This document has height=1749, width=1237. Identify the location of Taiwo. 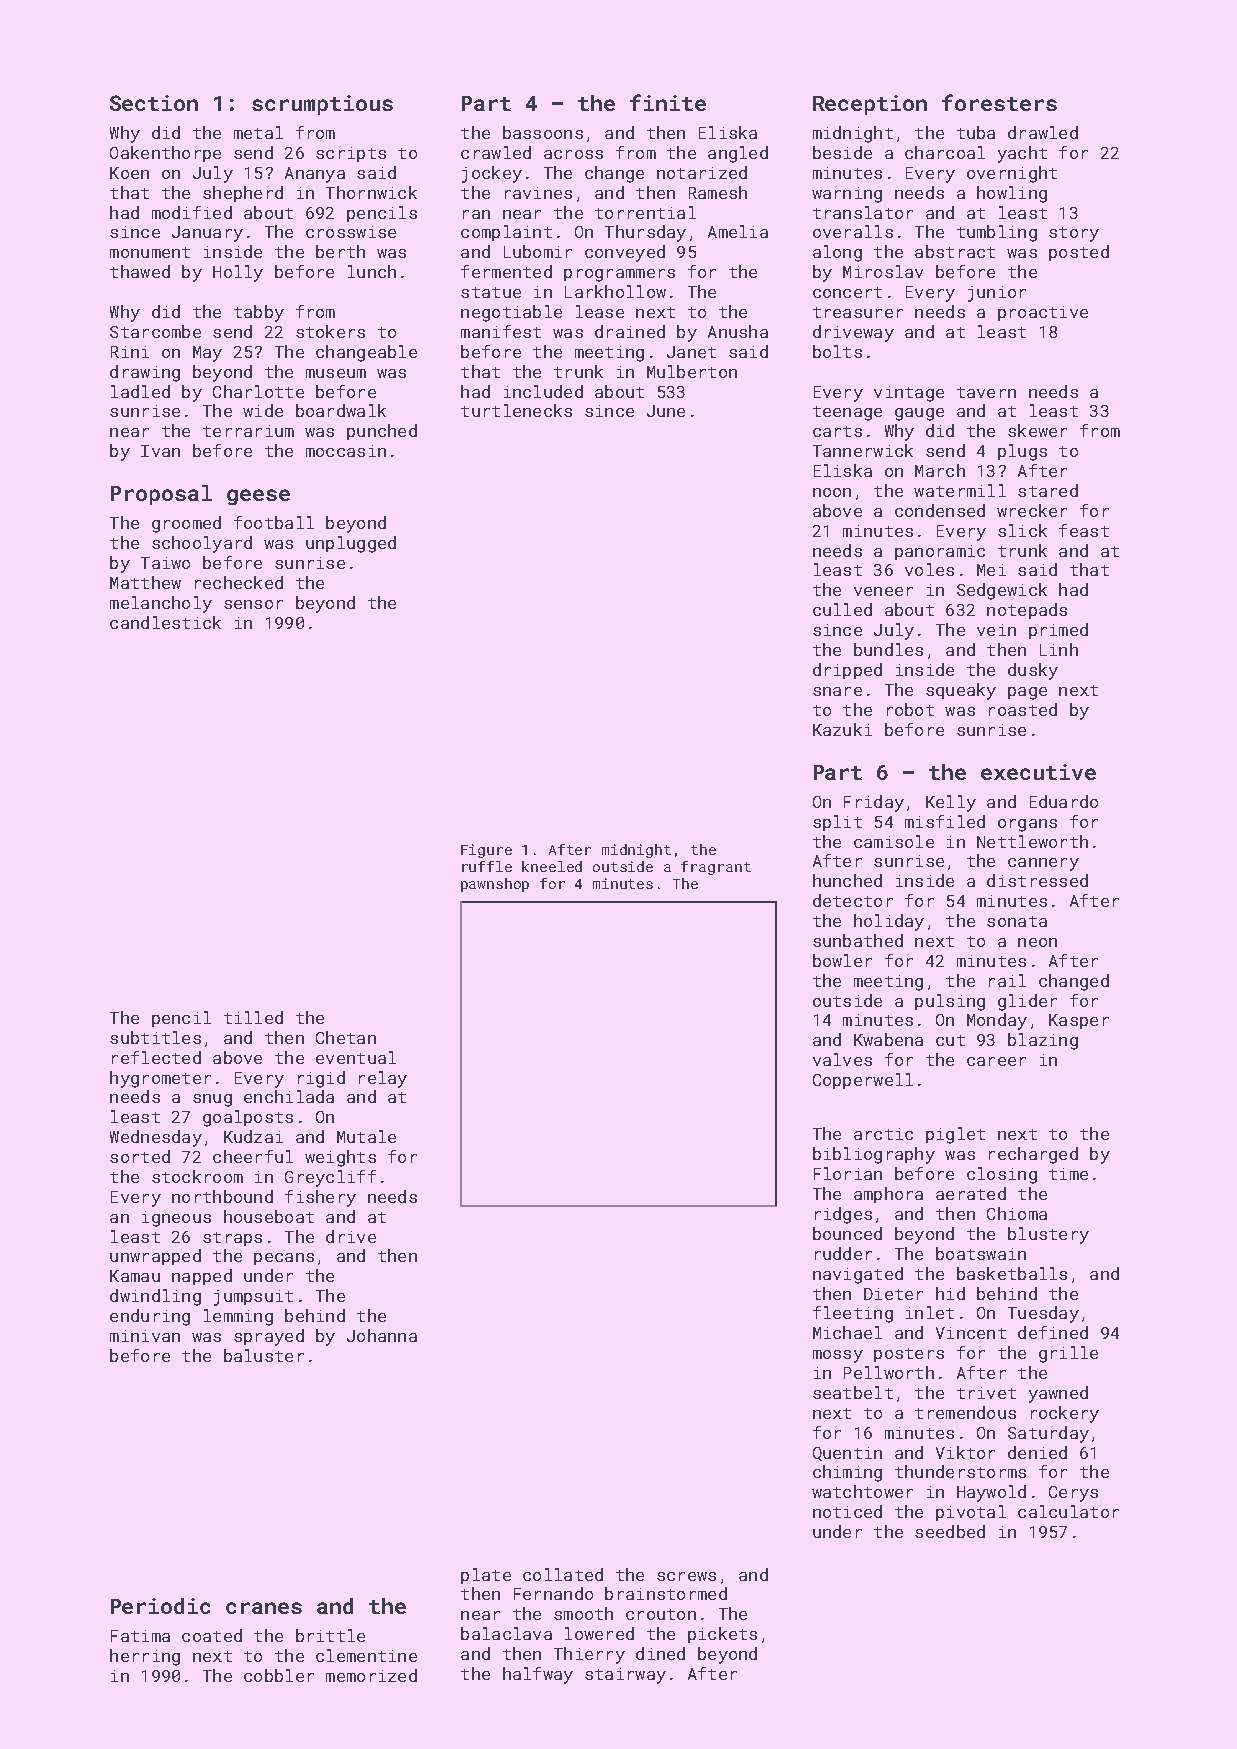
(165, 563).
